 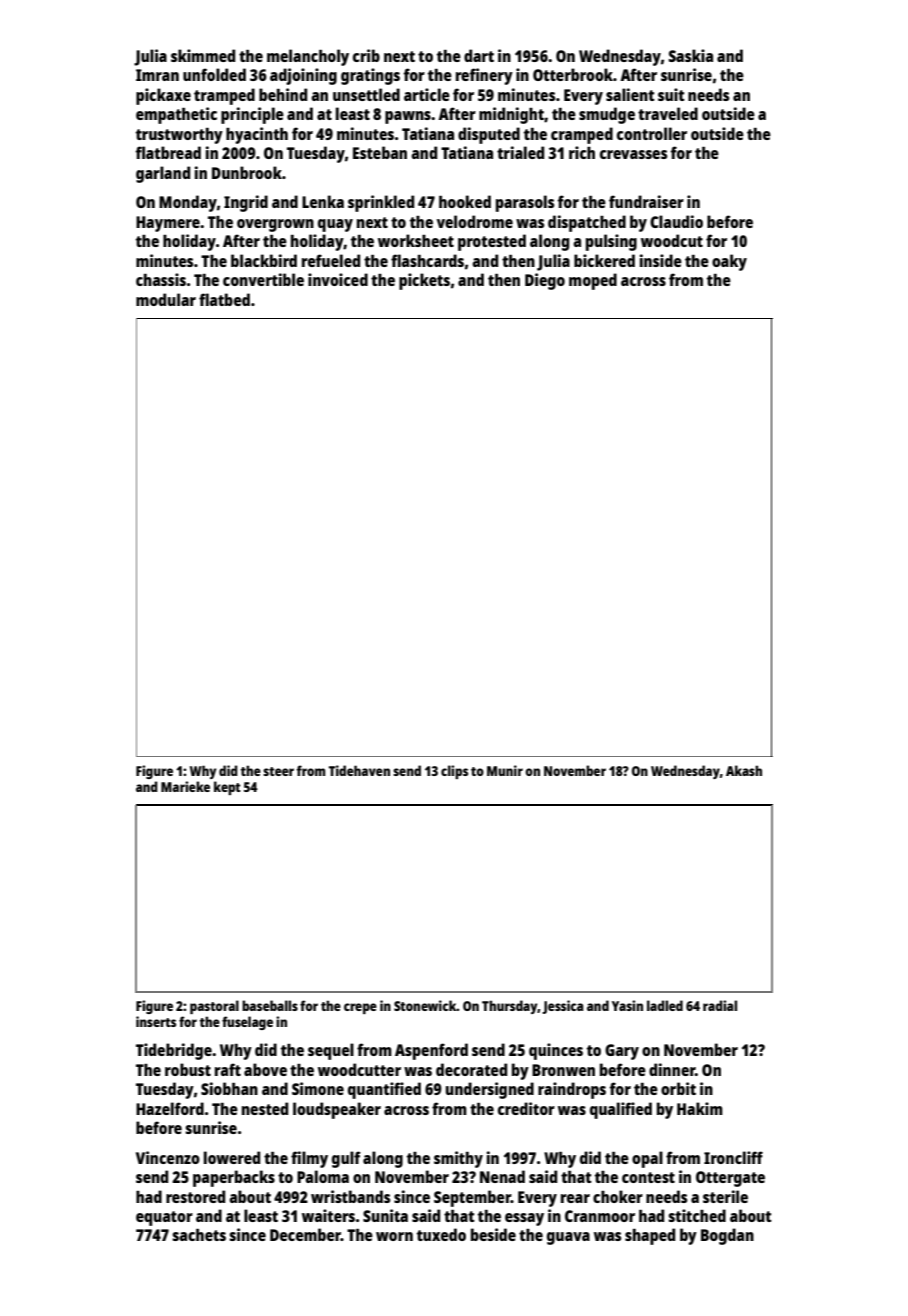 I want to click on Saskia, so click(x=691, y=55).
